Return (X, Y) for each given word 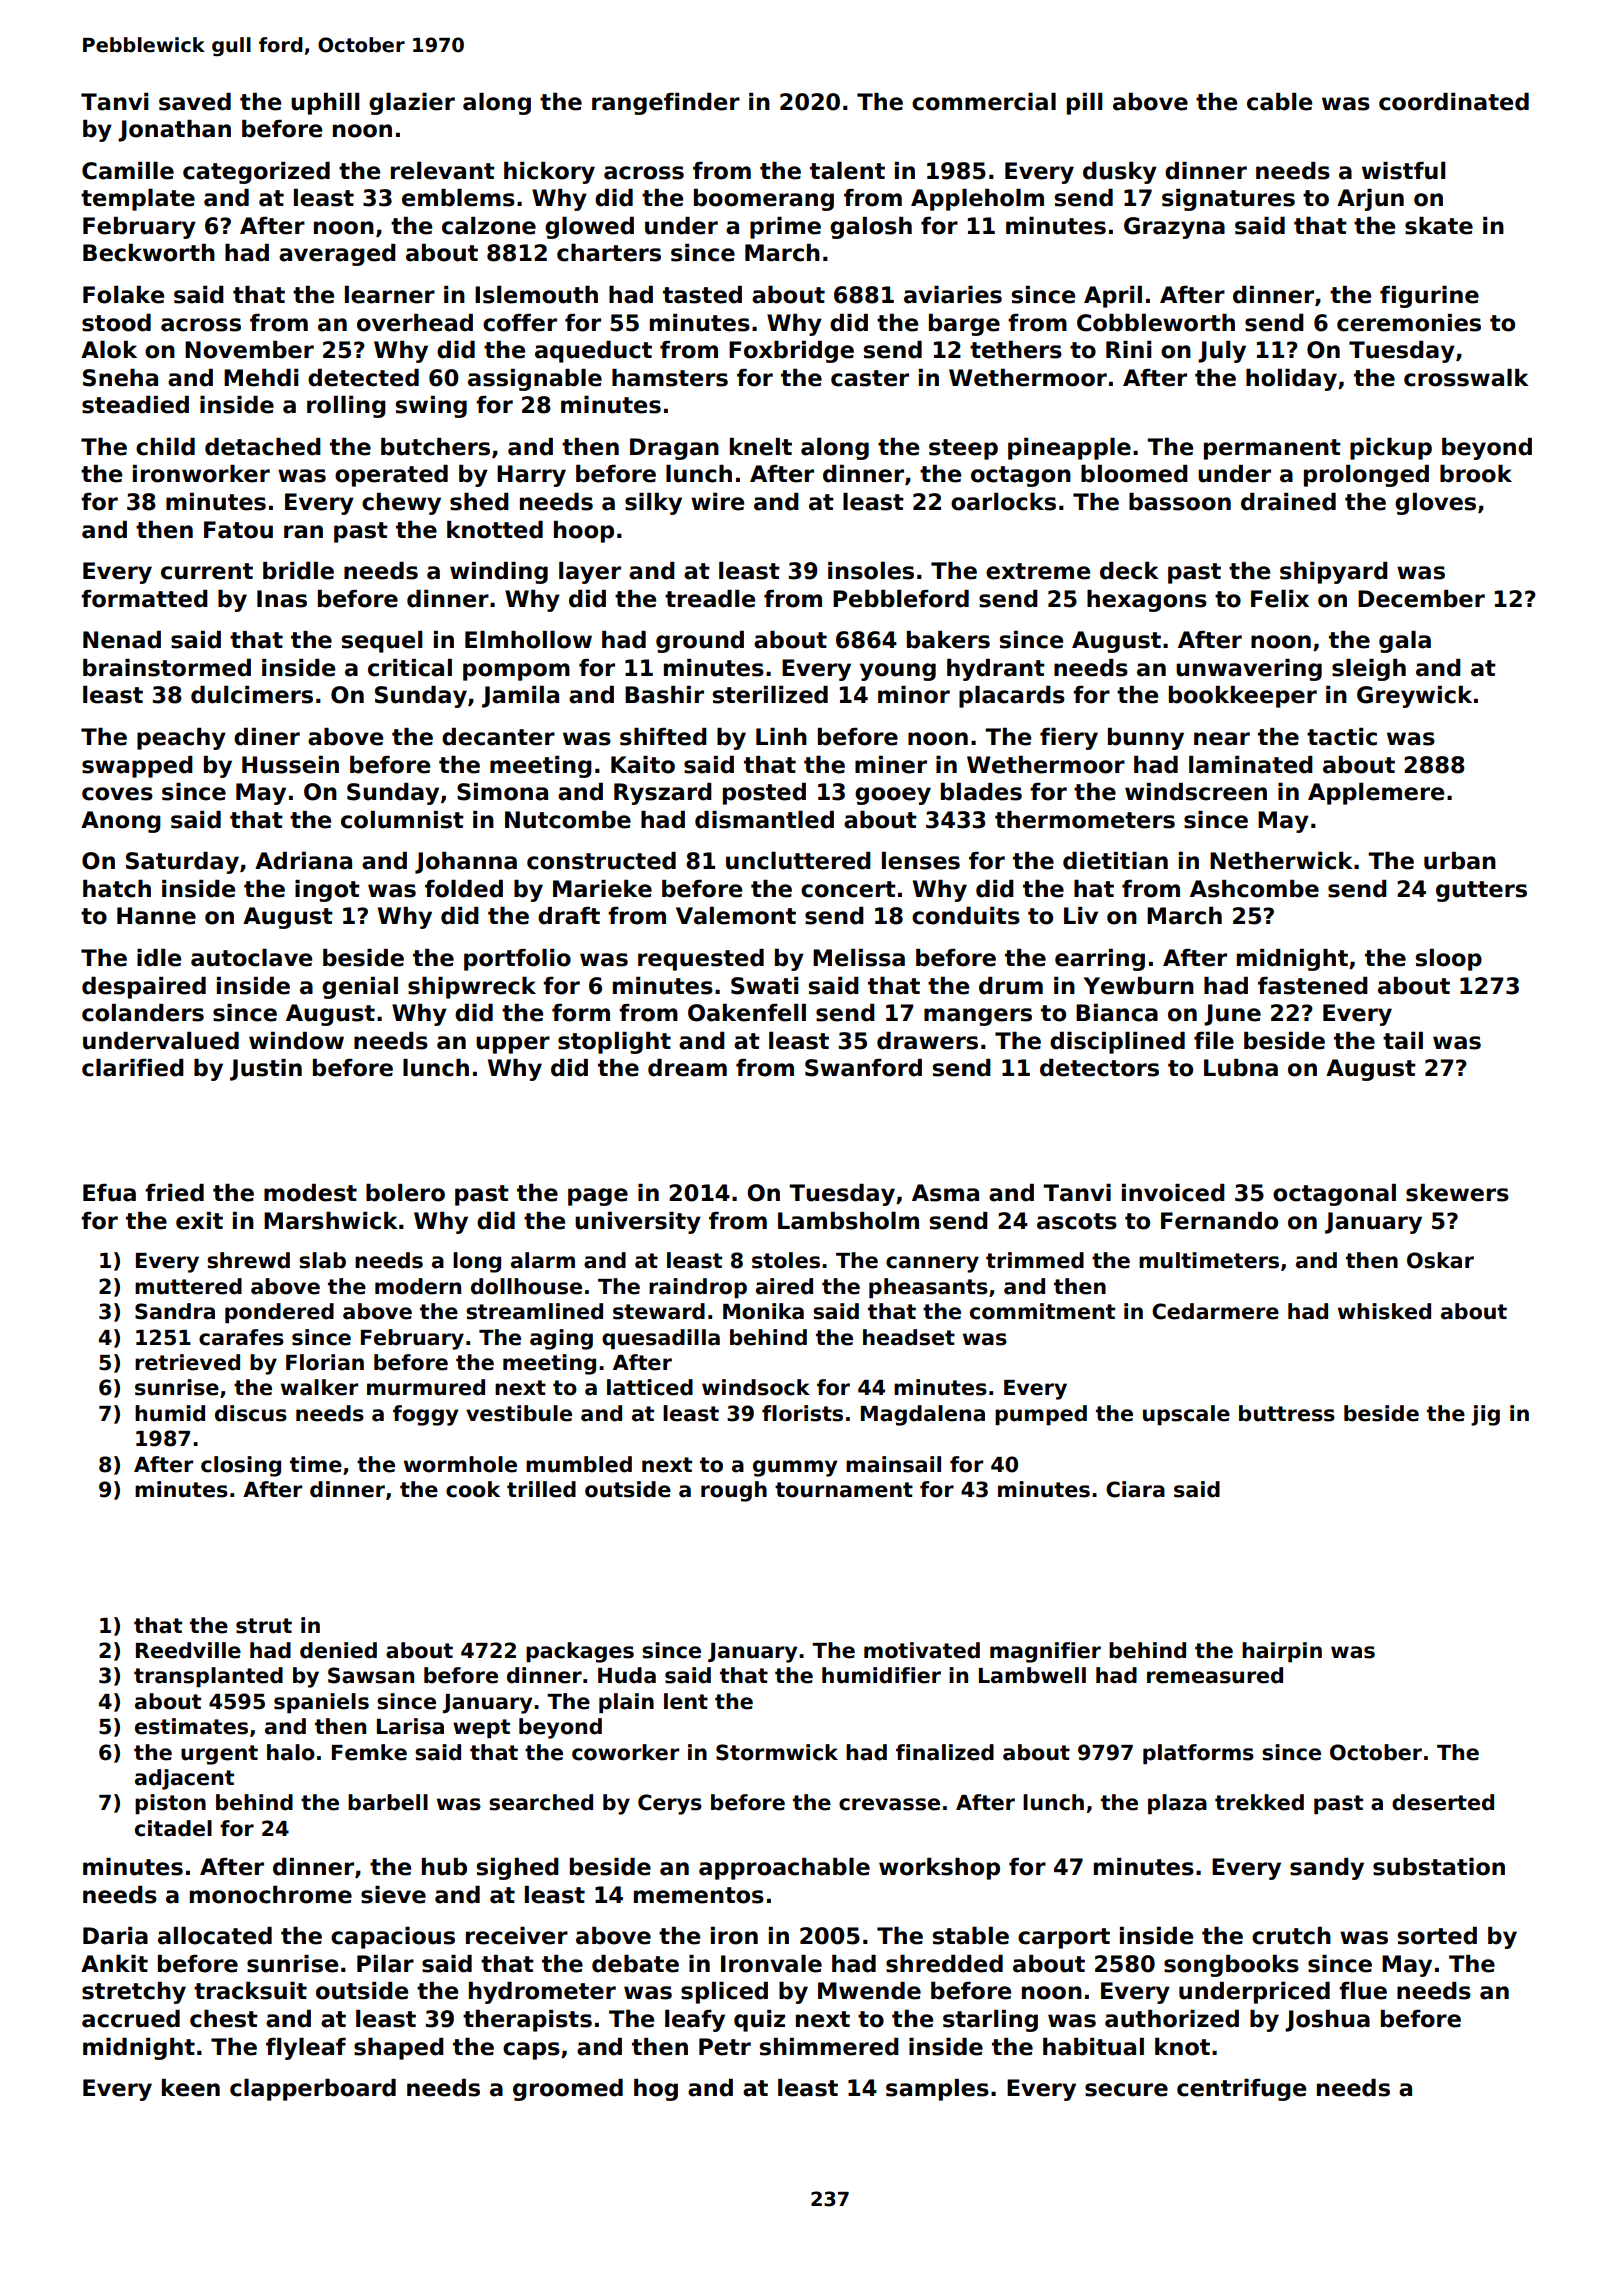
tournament (844, 1490)
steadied (135, 405)
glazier (412, 104)
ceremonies (1409, 323)
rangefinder (666, 104)
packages (580, 1652)
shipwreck (472, 988)
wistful (1403, 171)
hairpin (1282, 1652)
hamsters (670, 378)
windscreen (1196, 792)
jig (1485, 1415)
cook (473, 1489)
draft (569, 916)
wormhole (460, 1464)
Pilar (385, 1964)
